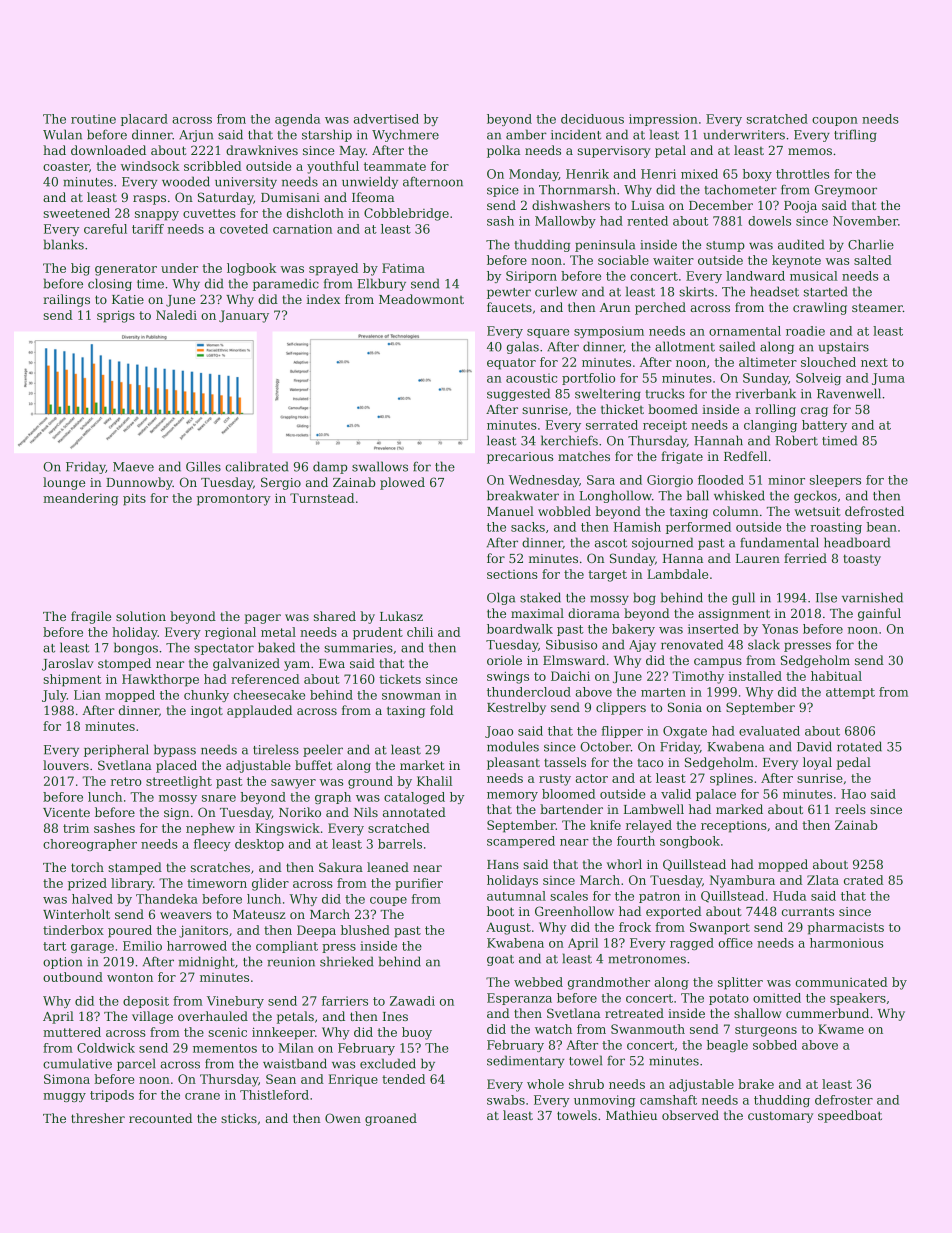 This page has height=1233, width=952. Describe the element at coordinates (677, 574) in the page. I see `Lambdale` at that location.
